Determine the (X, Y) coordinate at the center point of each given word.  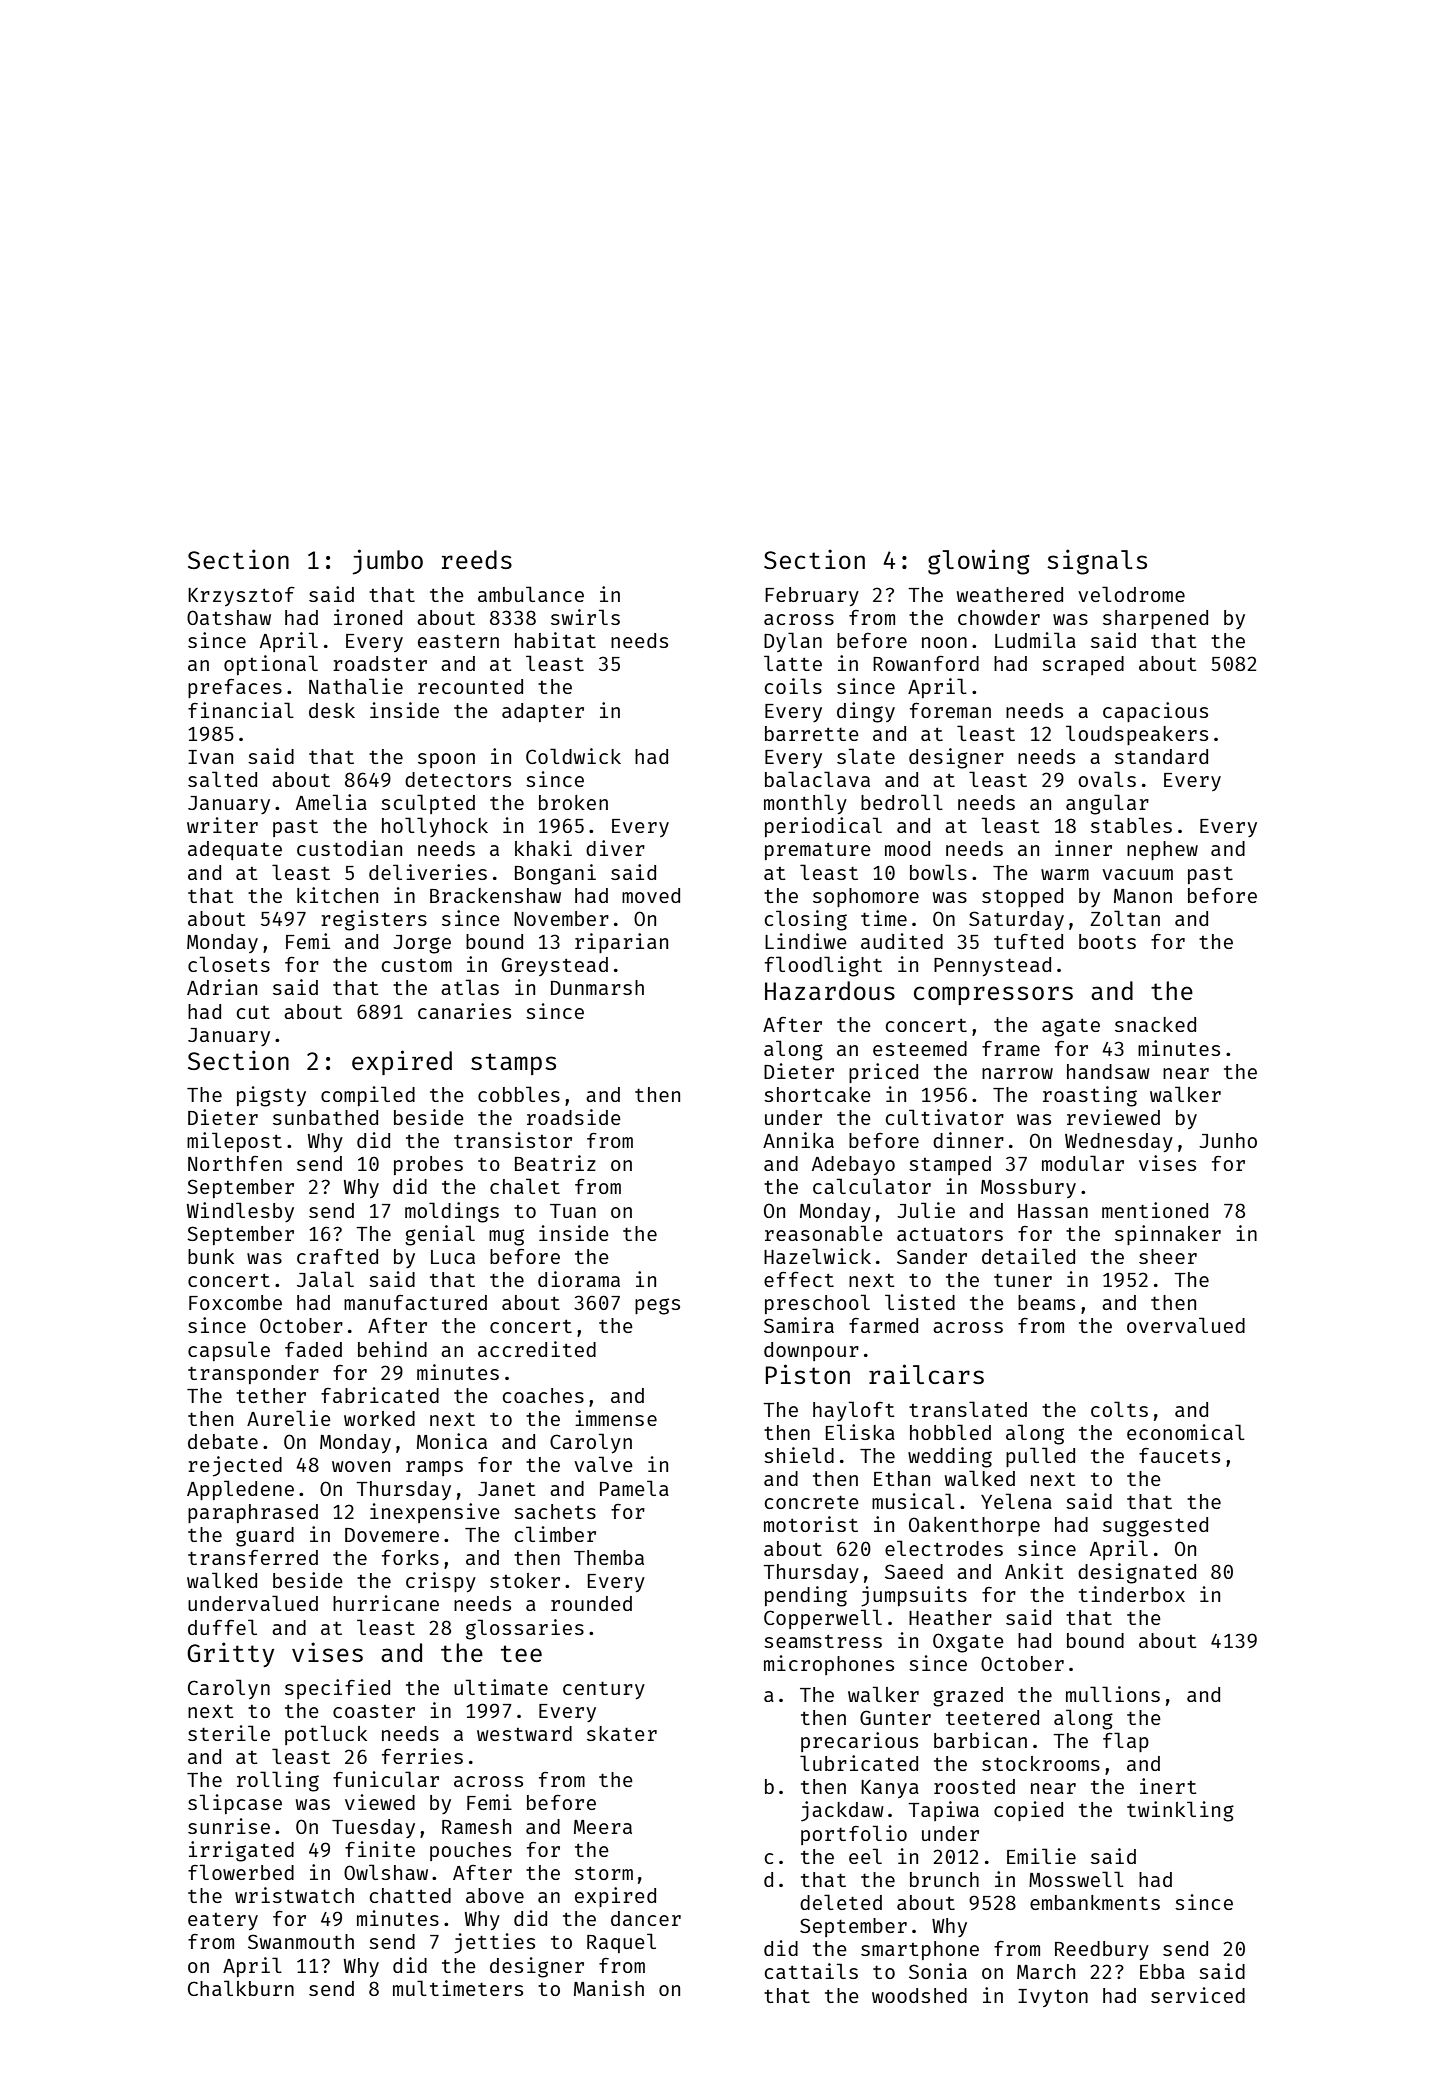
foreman (950, 710)
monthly (805, 804)
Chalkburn (241, 1988)
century (604, 1690)
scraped (1083, 665)
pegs (657, 1306)
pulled (1040, 1457)
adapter (543, 712)
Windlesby (240, 1212)
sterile (229, 1733)
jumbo (387, 562)
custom (416, 965)
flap (1126, 1742)
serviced (1198, 1995)
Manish (609, 1988)
